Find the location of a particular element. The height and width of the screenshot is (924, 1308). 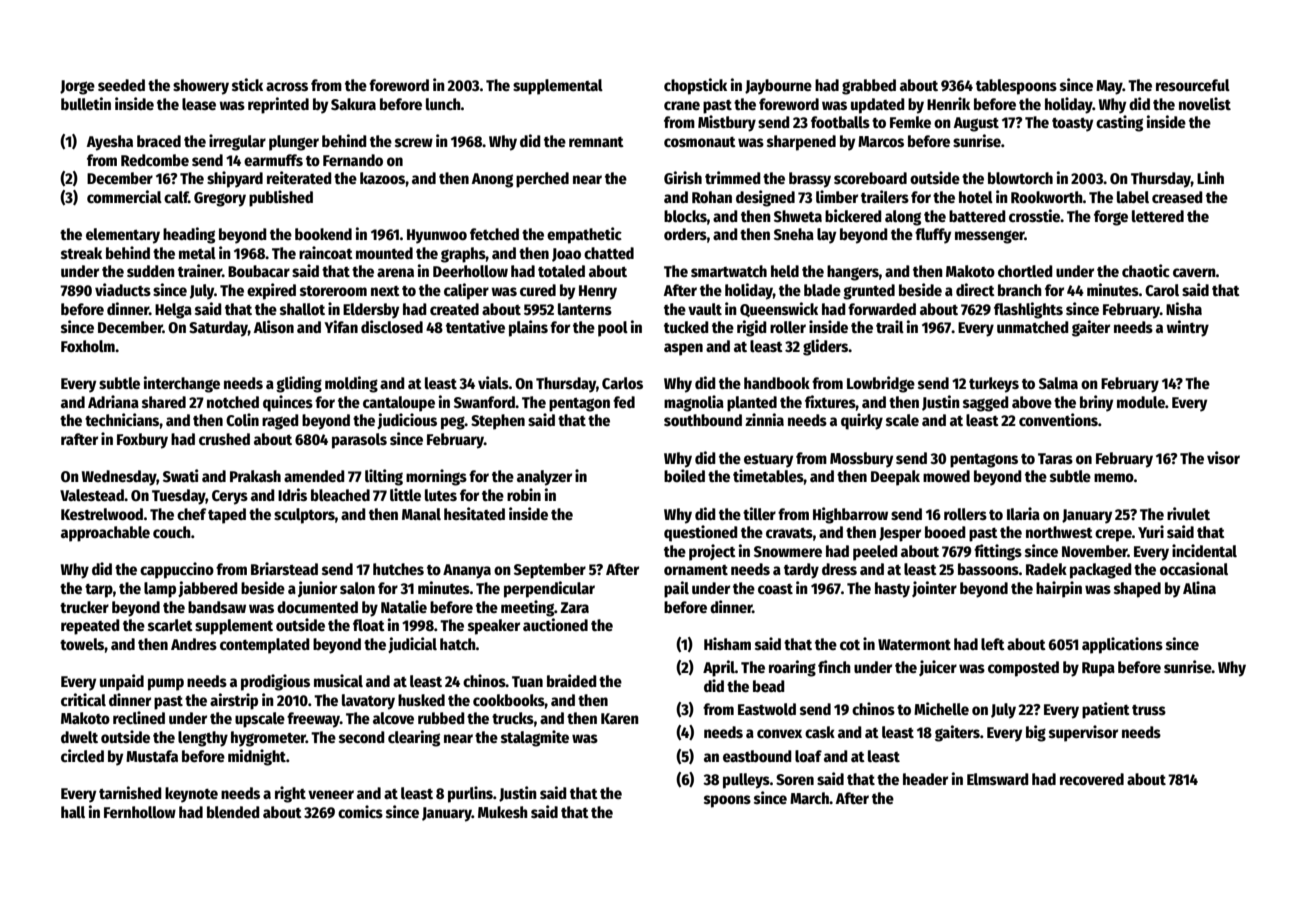

comics is located at coordinates (360, 811).
